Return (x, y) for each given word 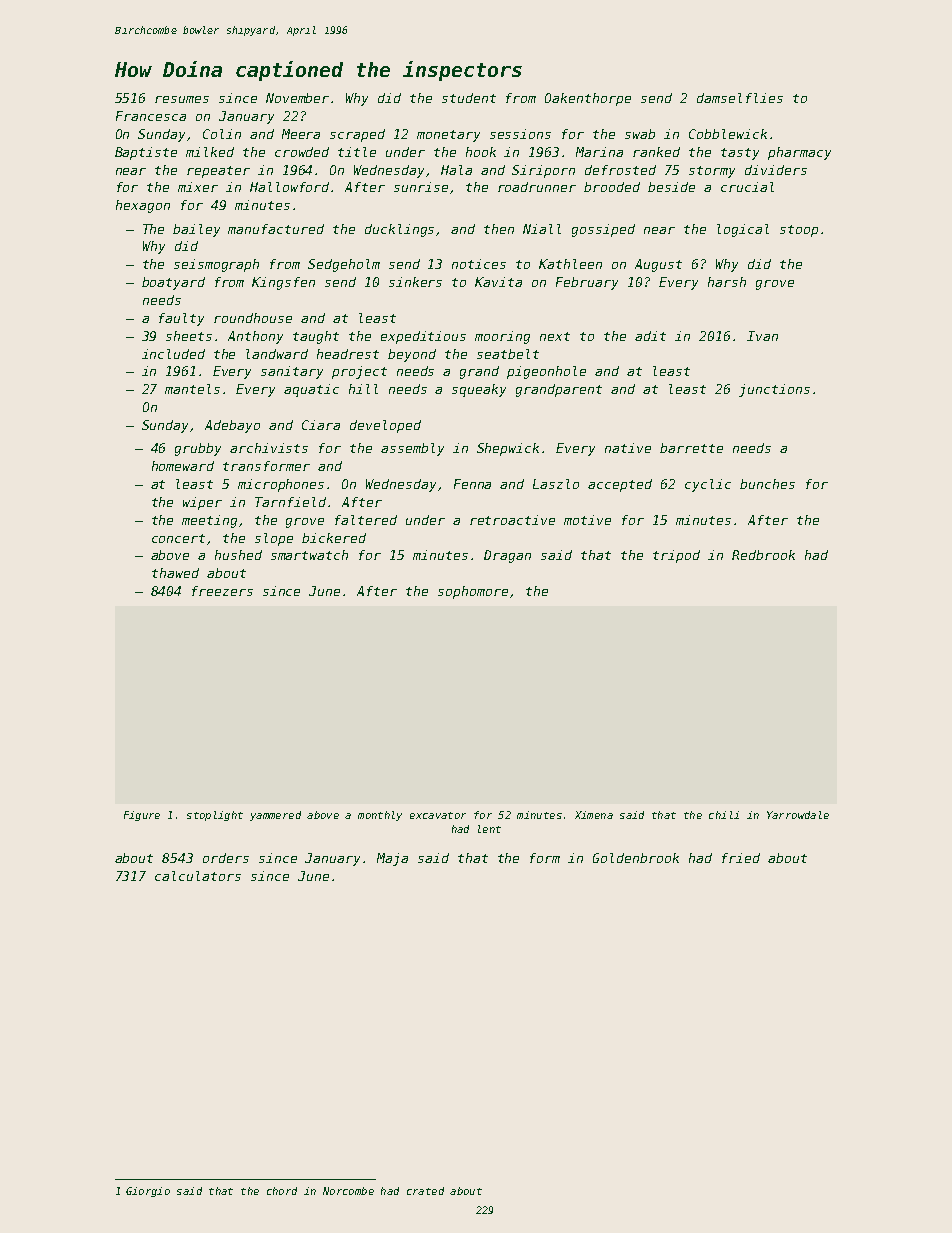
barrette (691, 448)
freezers (222, 591)
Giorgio (148, 1192)
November (297, 98)
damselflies (740, 98)
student (469, 98)
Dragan (507, 556)
